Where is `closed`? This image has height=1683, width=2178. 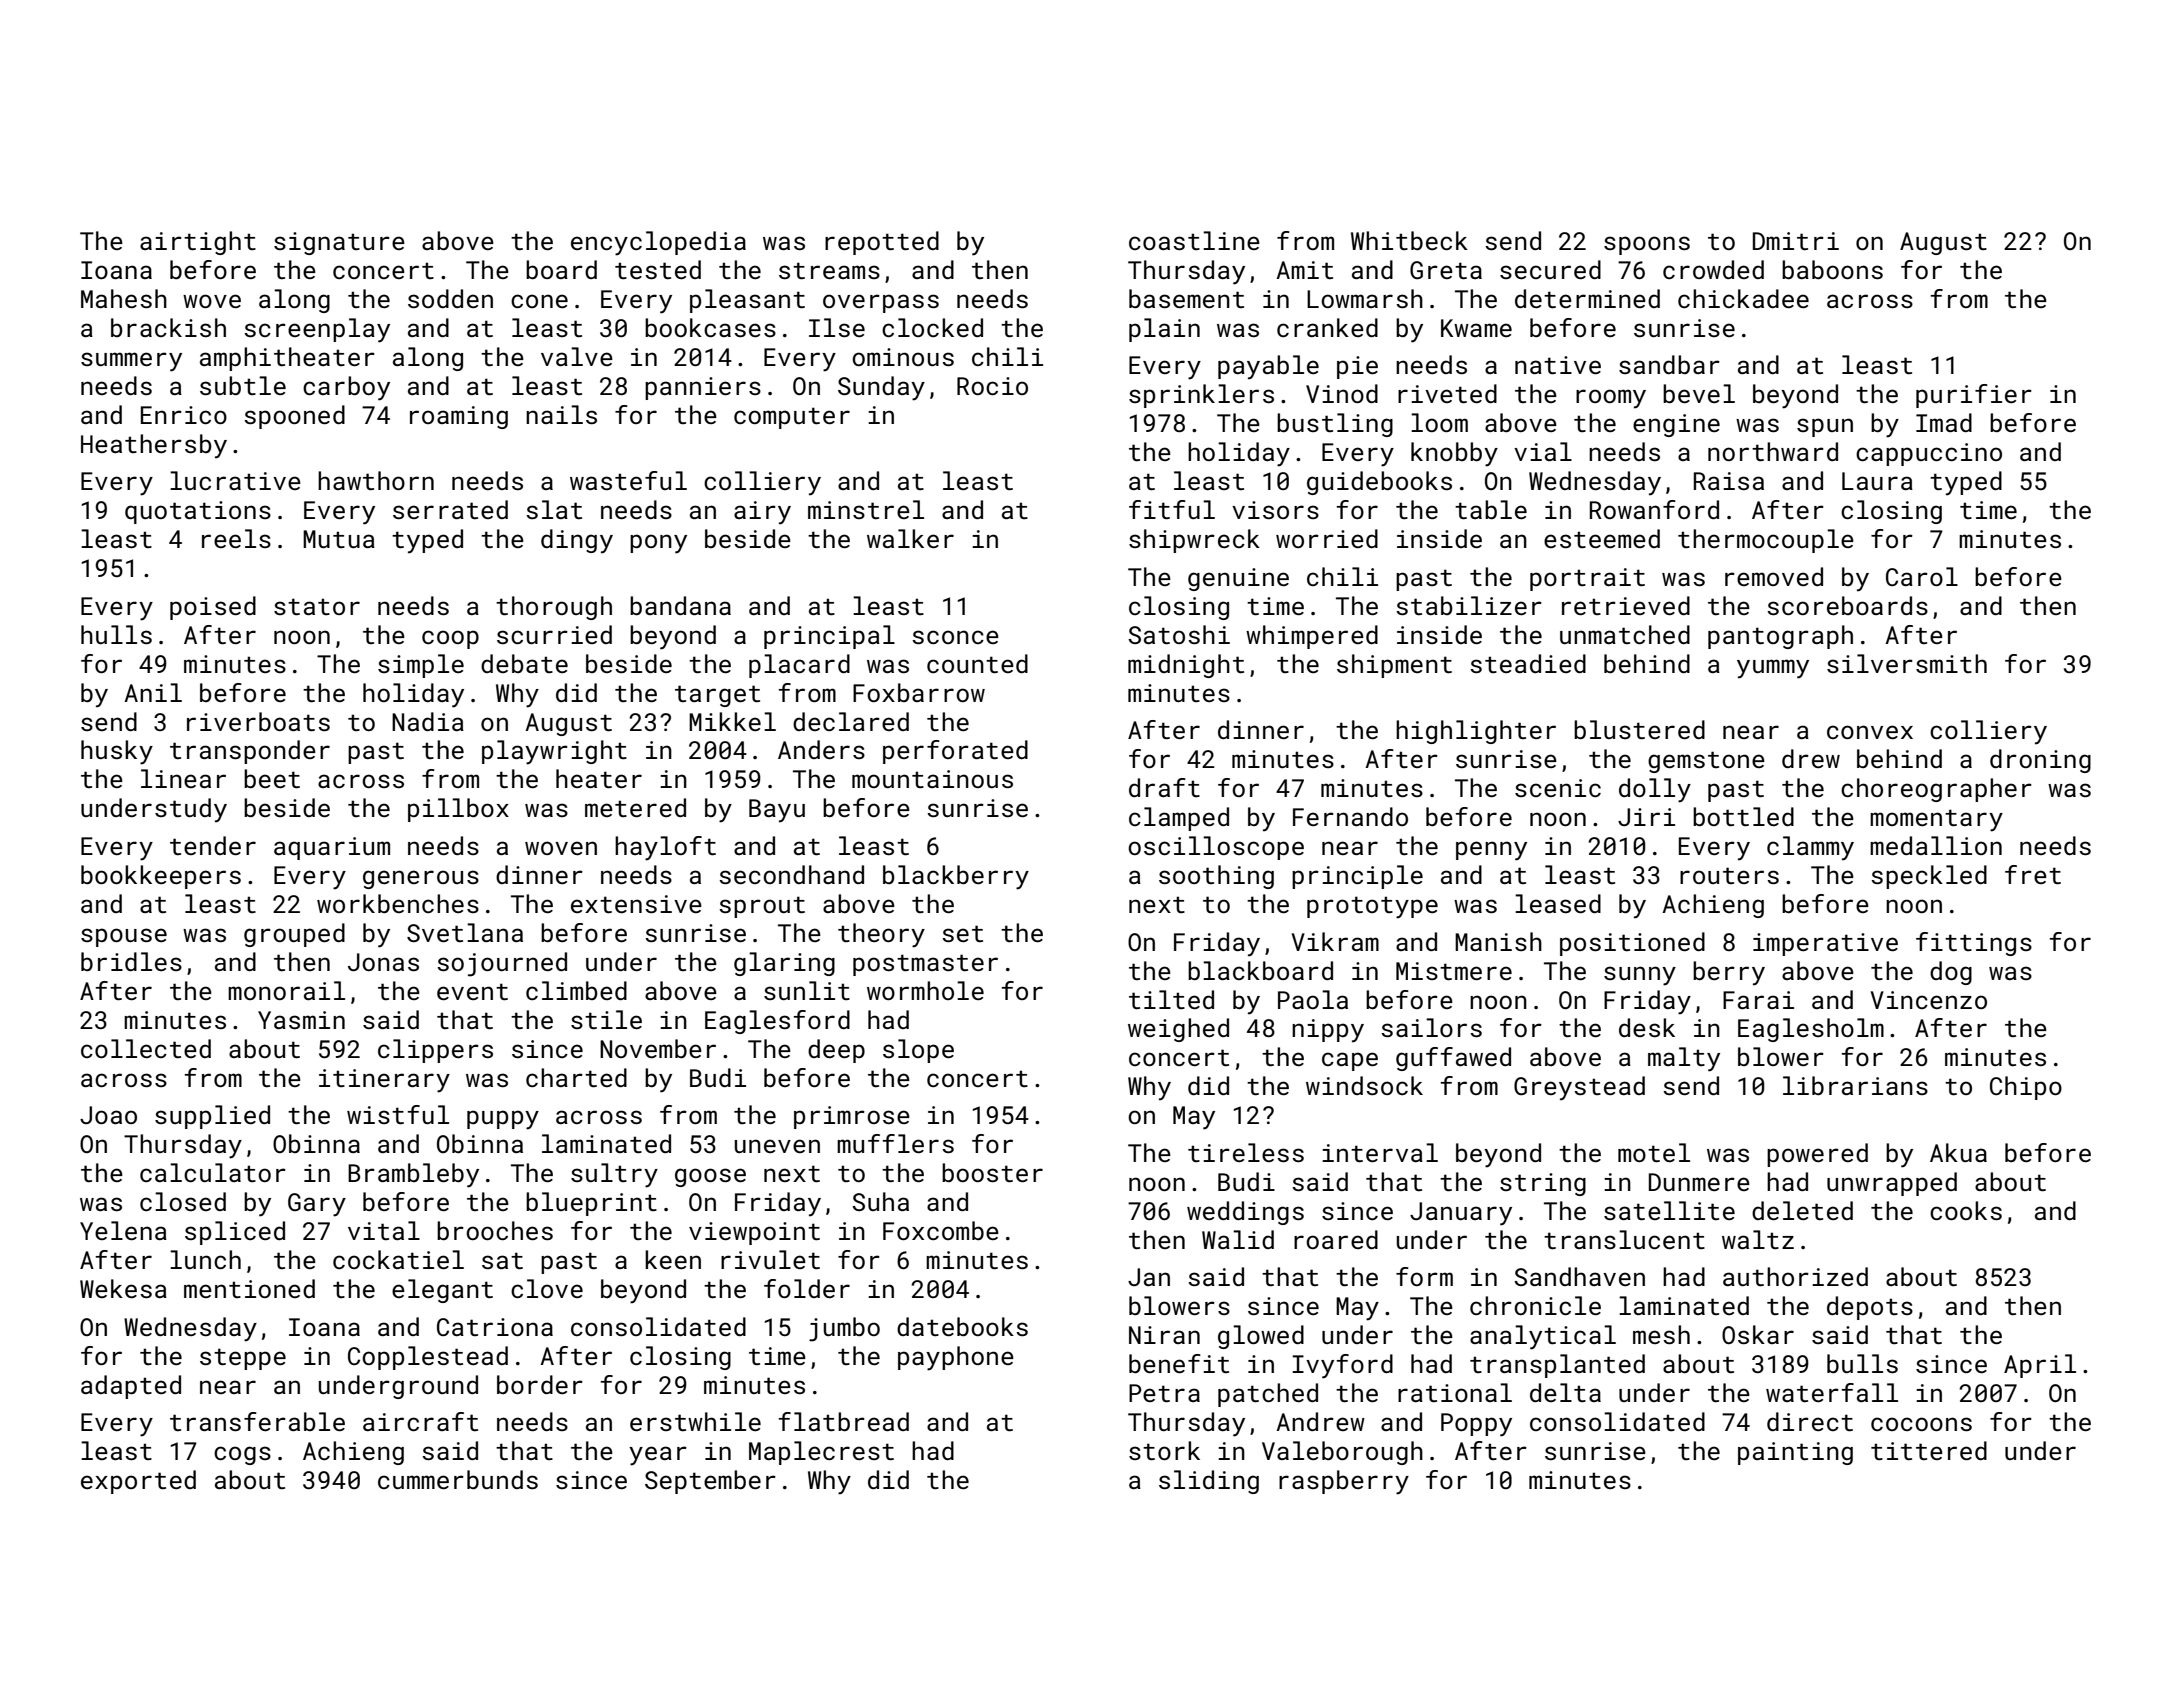 closed is located at coordinates (183, 1201).
